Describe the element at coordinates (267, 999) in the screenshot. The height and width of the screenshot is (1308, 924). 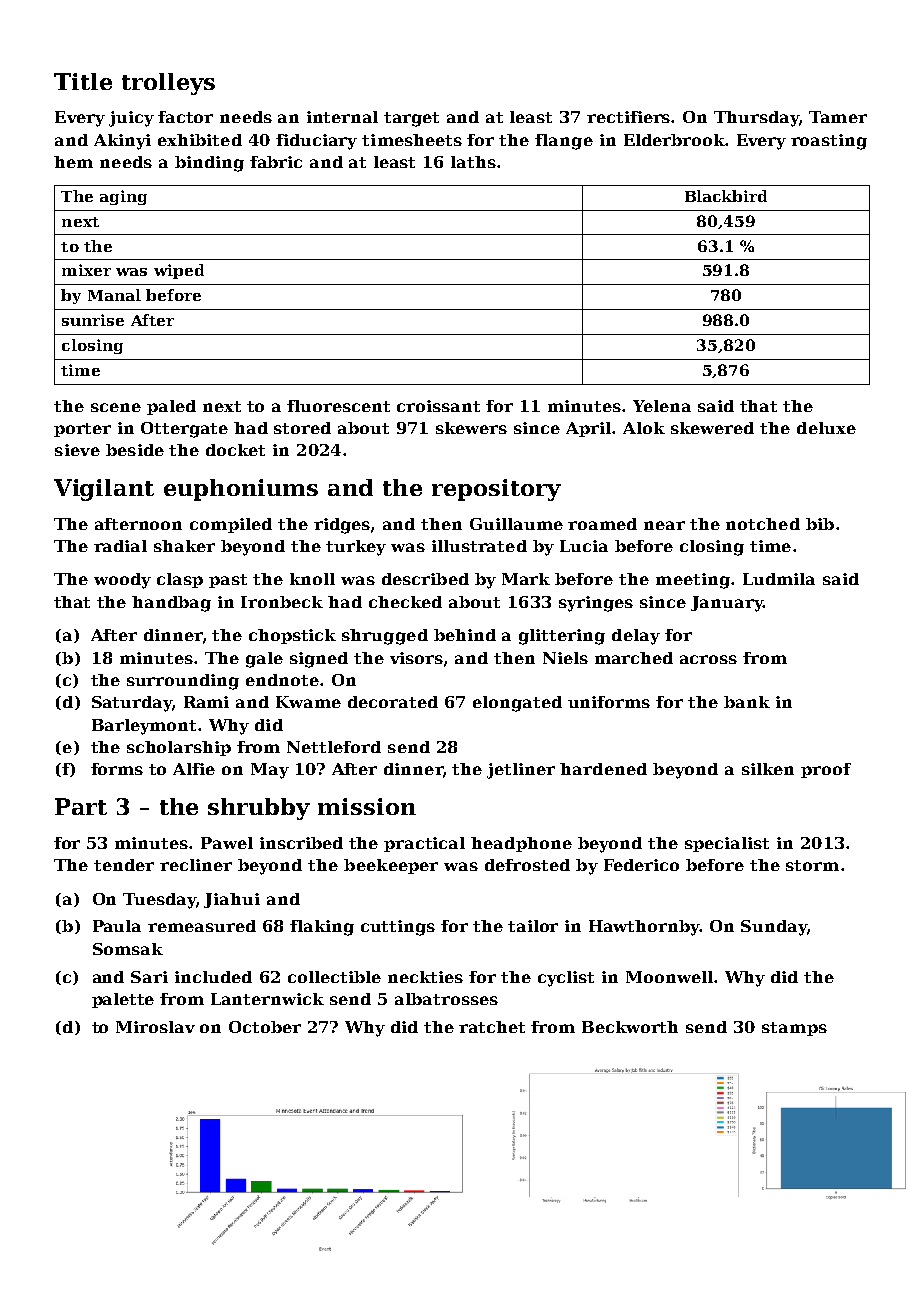
I see `Lanternwick` at that location.
